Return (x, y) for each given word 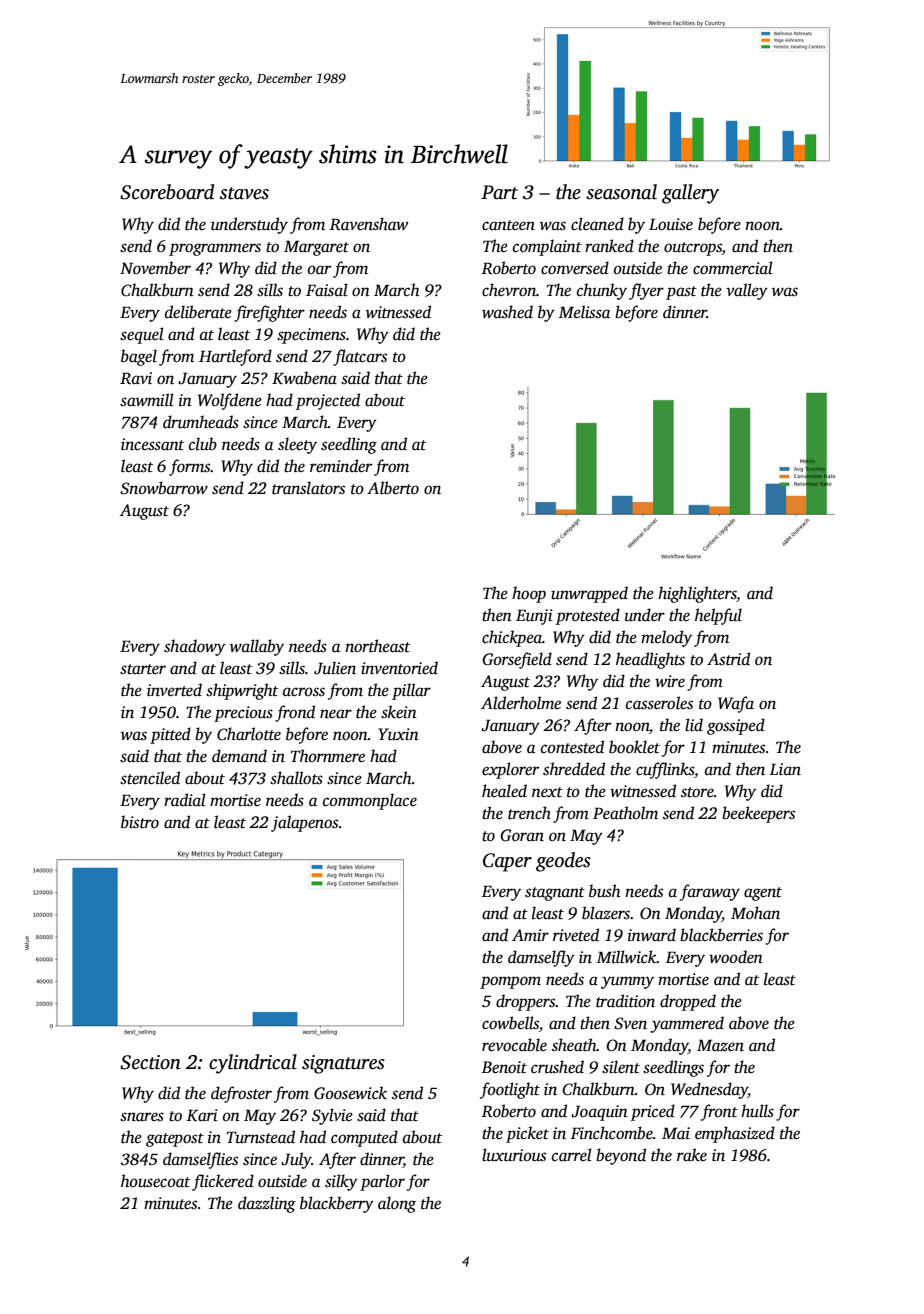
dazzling (267, 1204)
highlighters (697, 594)
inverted (174, 690)
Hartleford (235, 357)
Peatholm (625, 812)
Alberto (393, 488)
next (547, 792)
